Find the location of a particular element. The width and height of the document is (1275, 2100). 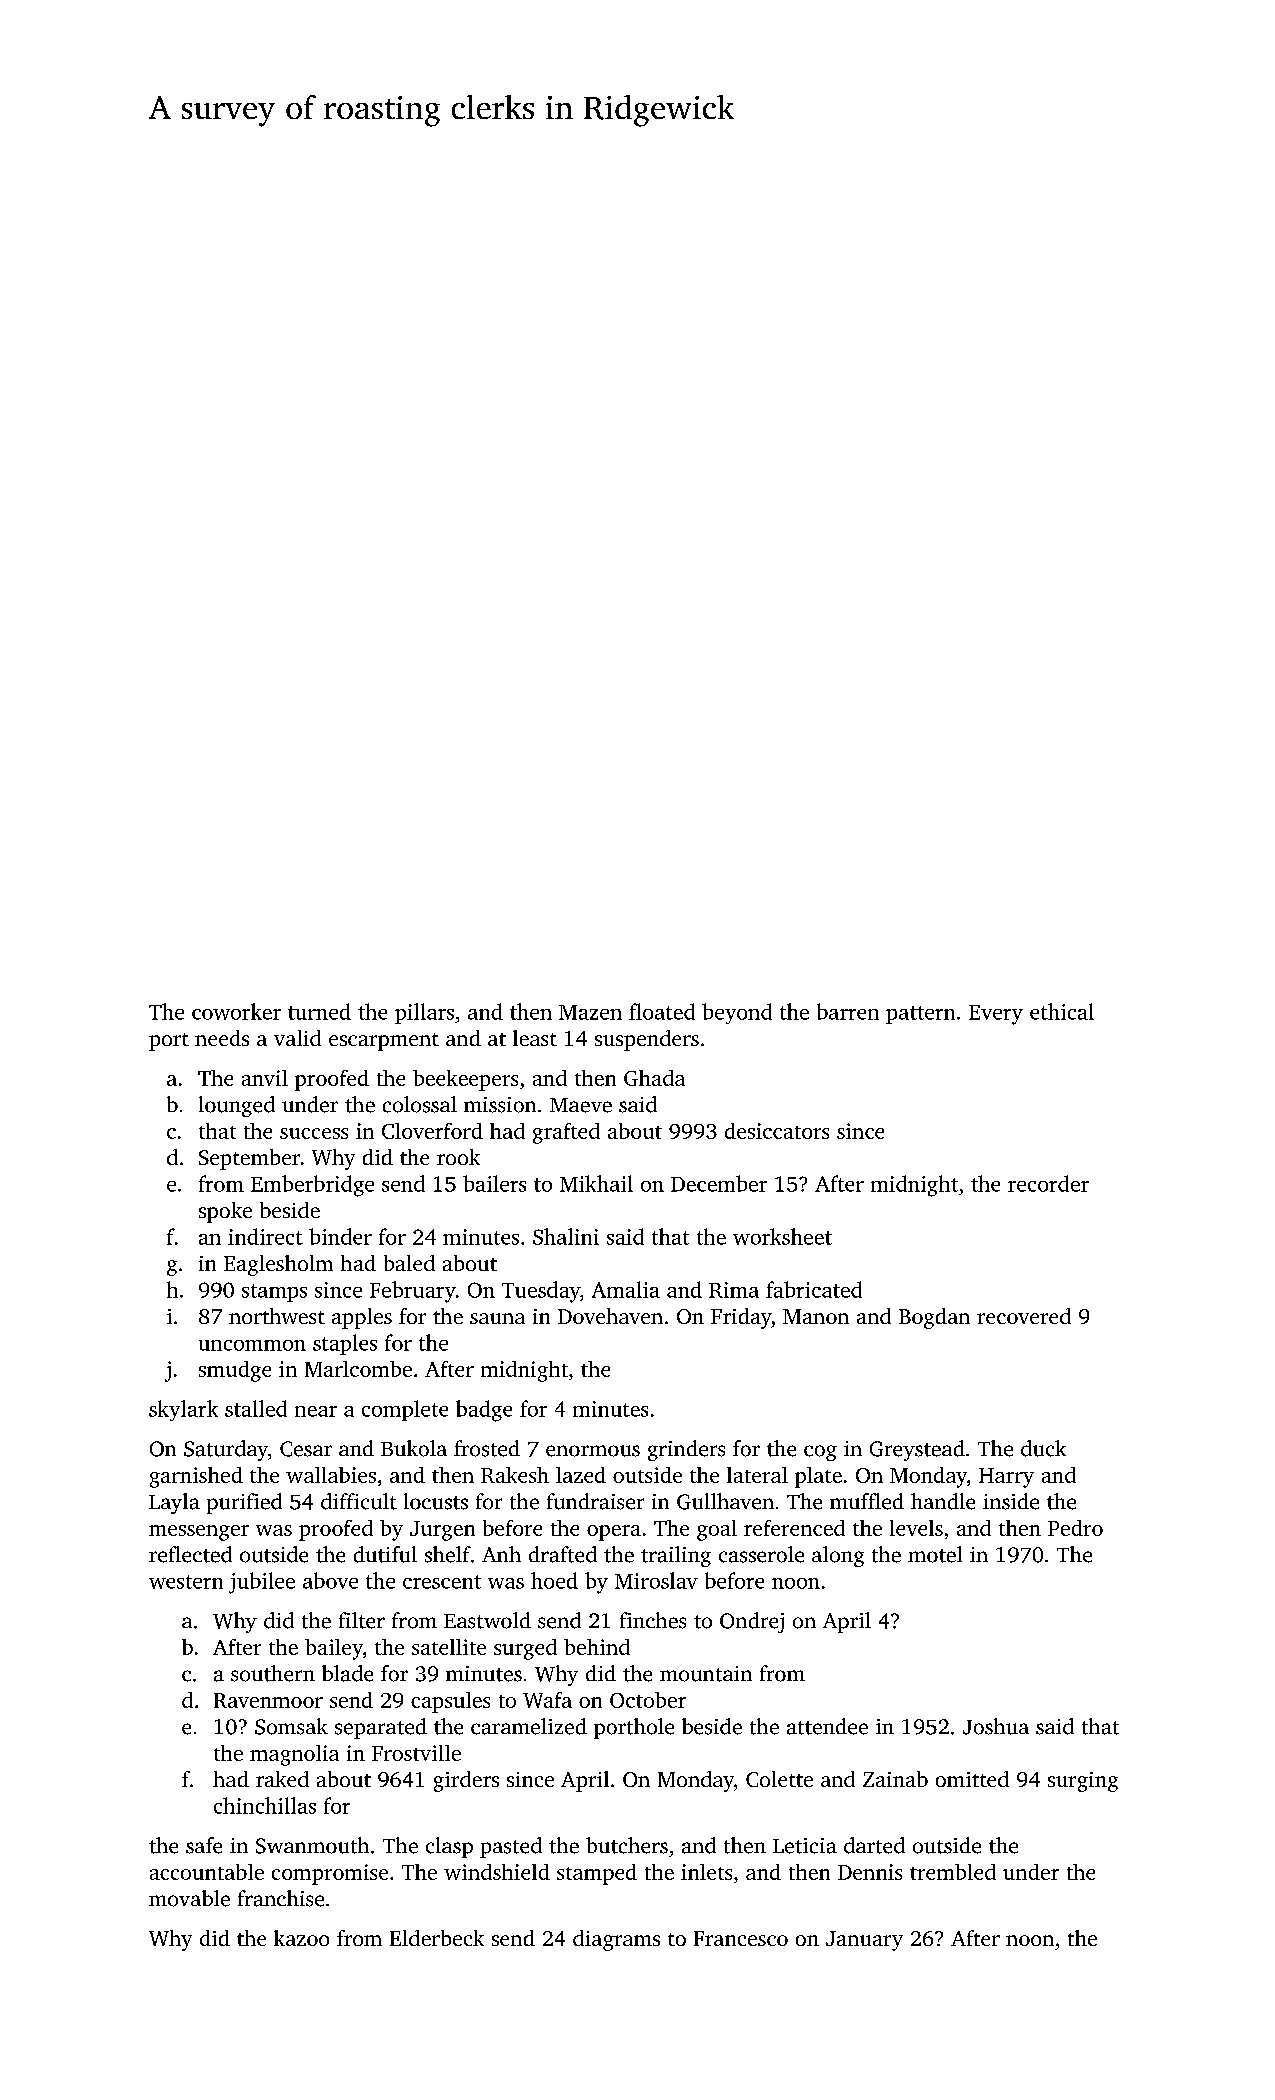

recorder is located at coordinates (1048, 1183).
